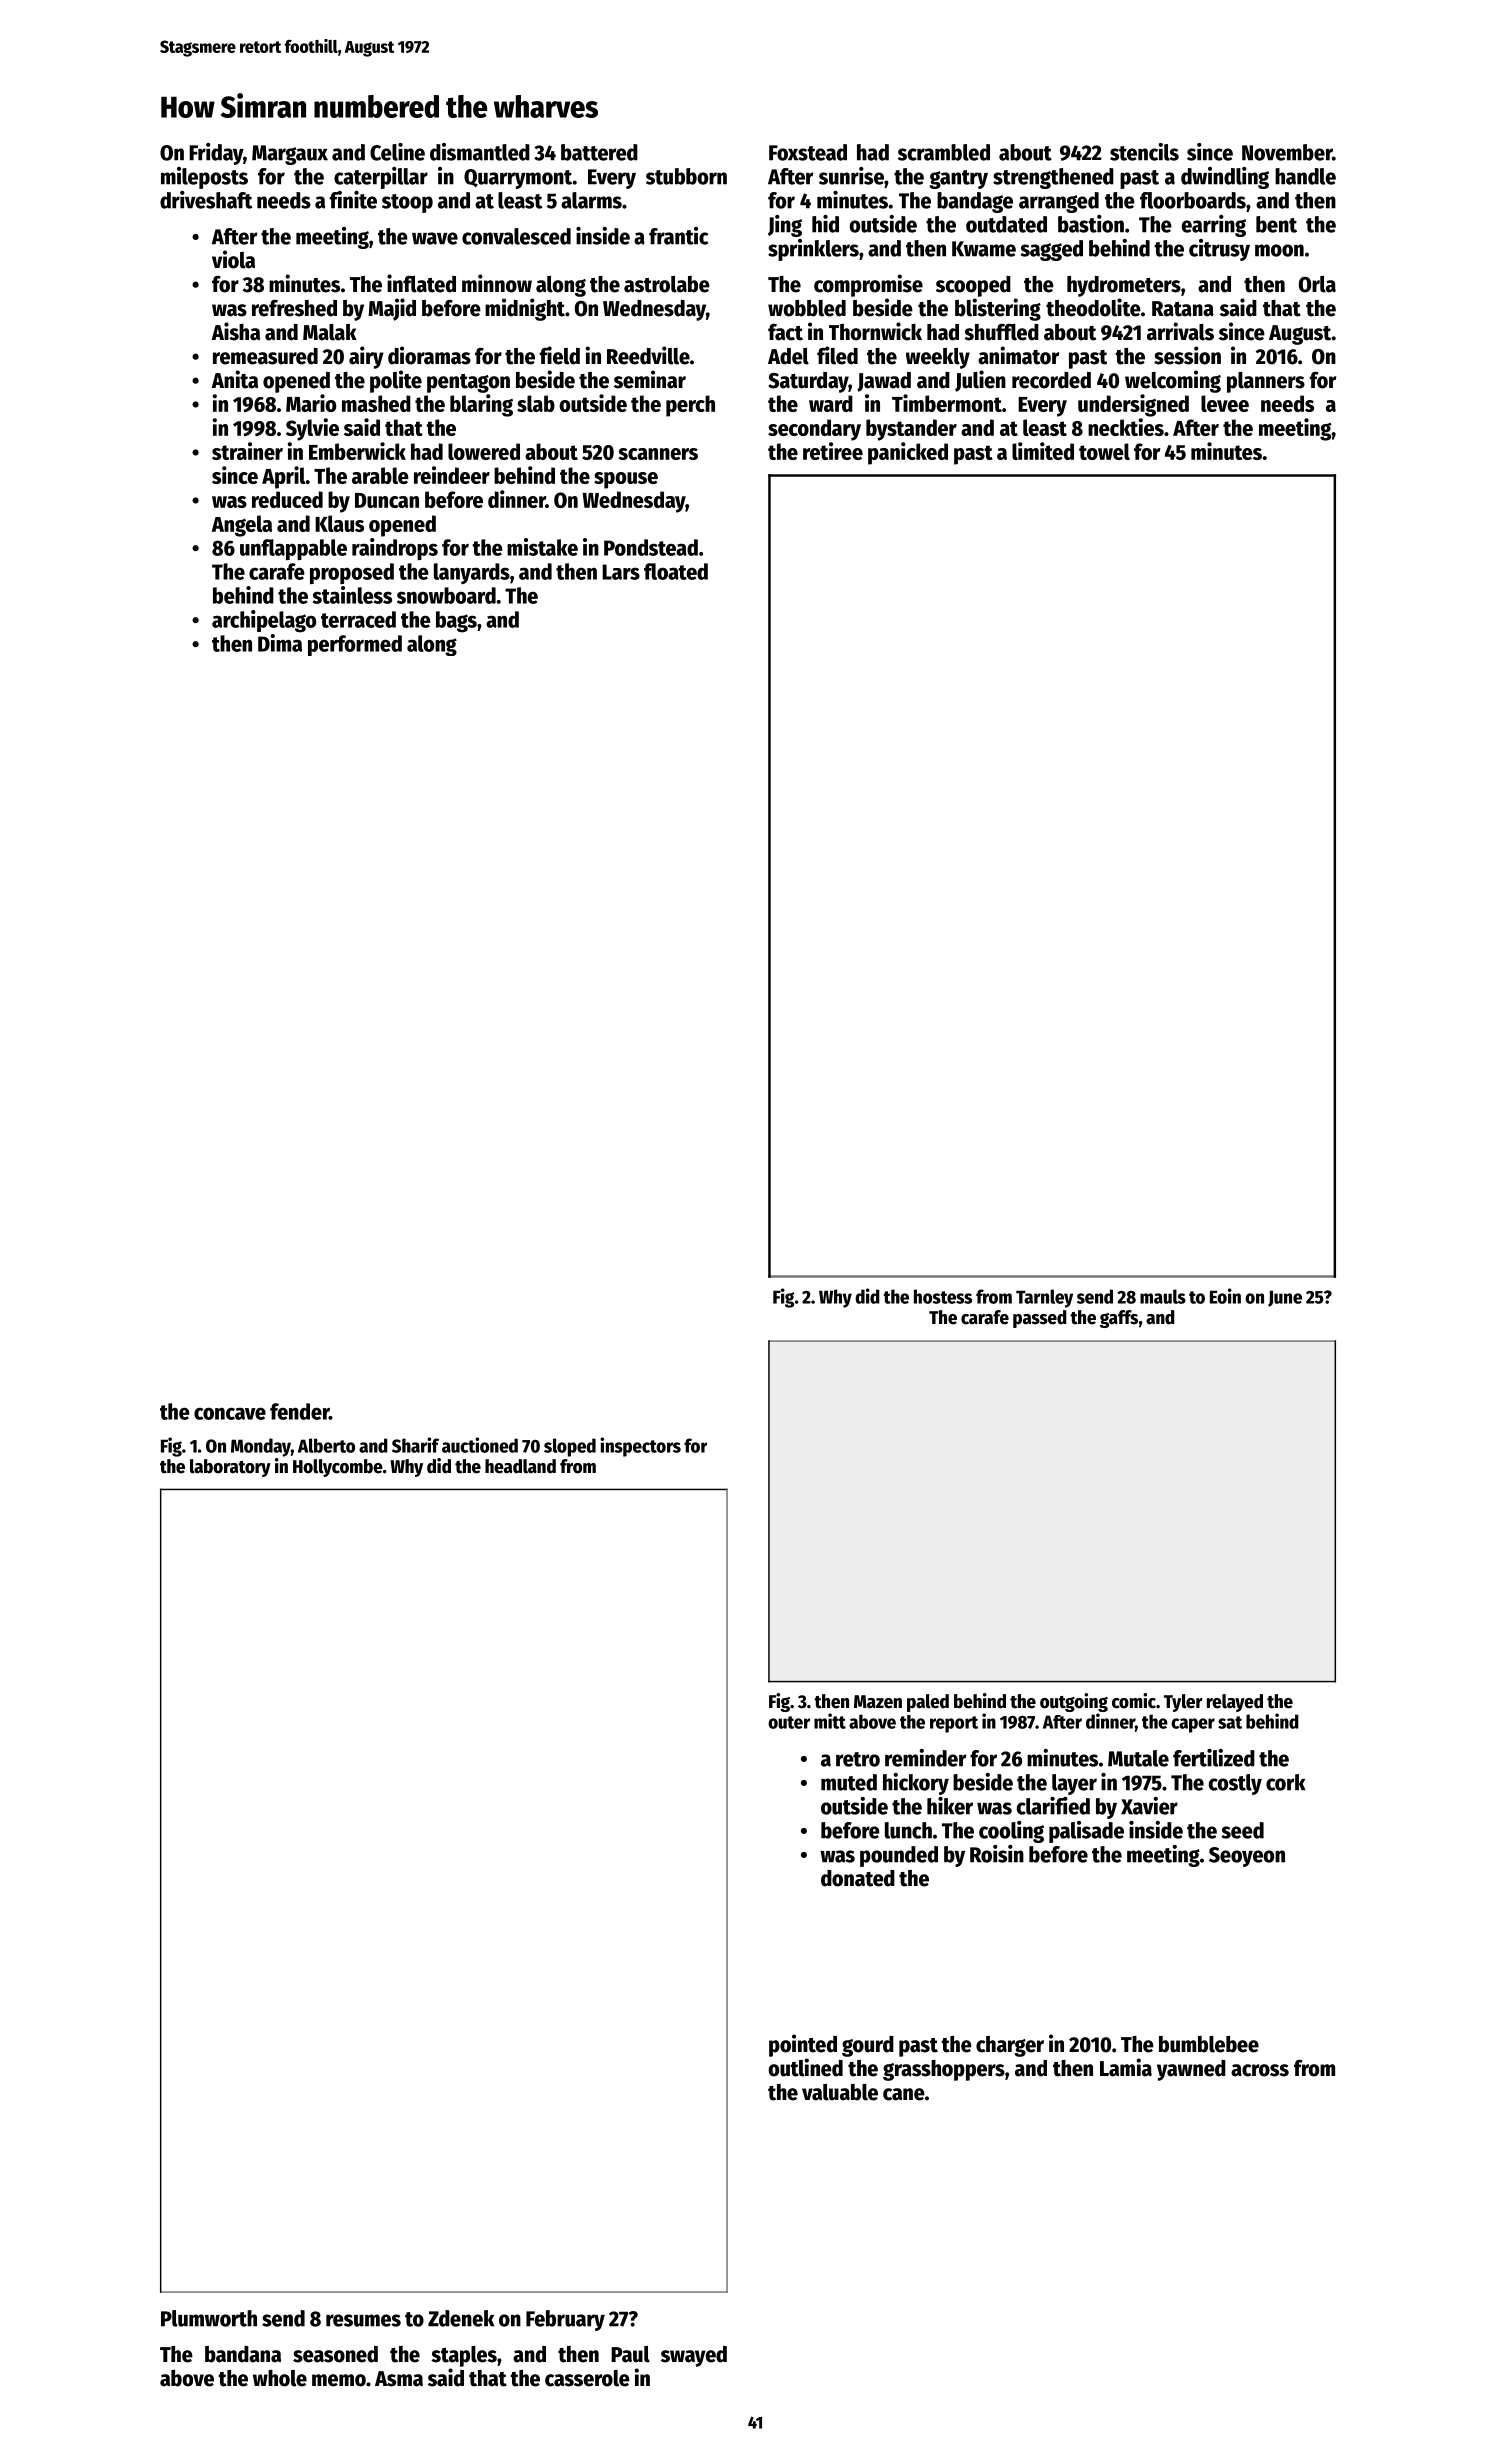  What do you see at coordinates (209, 2318) in the screenshot?
I see `Plumworth` at bounding box center [209, 2318].
